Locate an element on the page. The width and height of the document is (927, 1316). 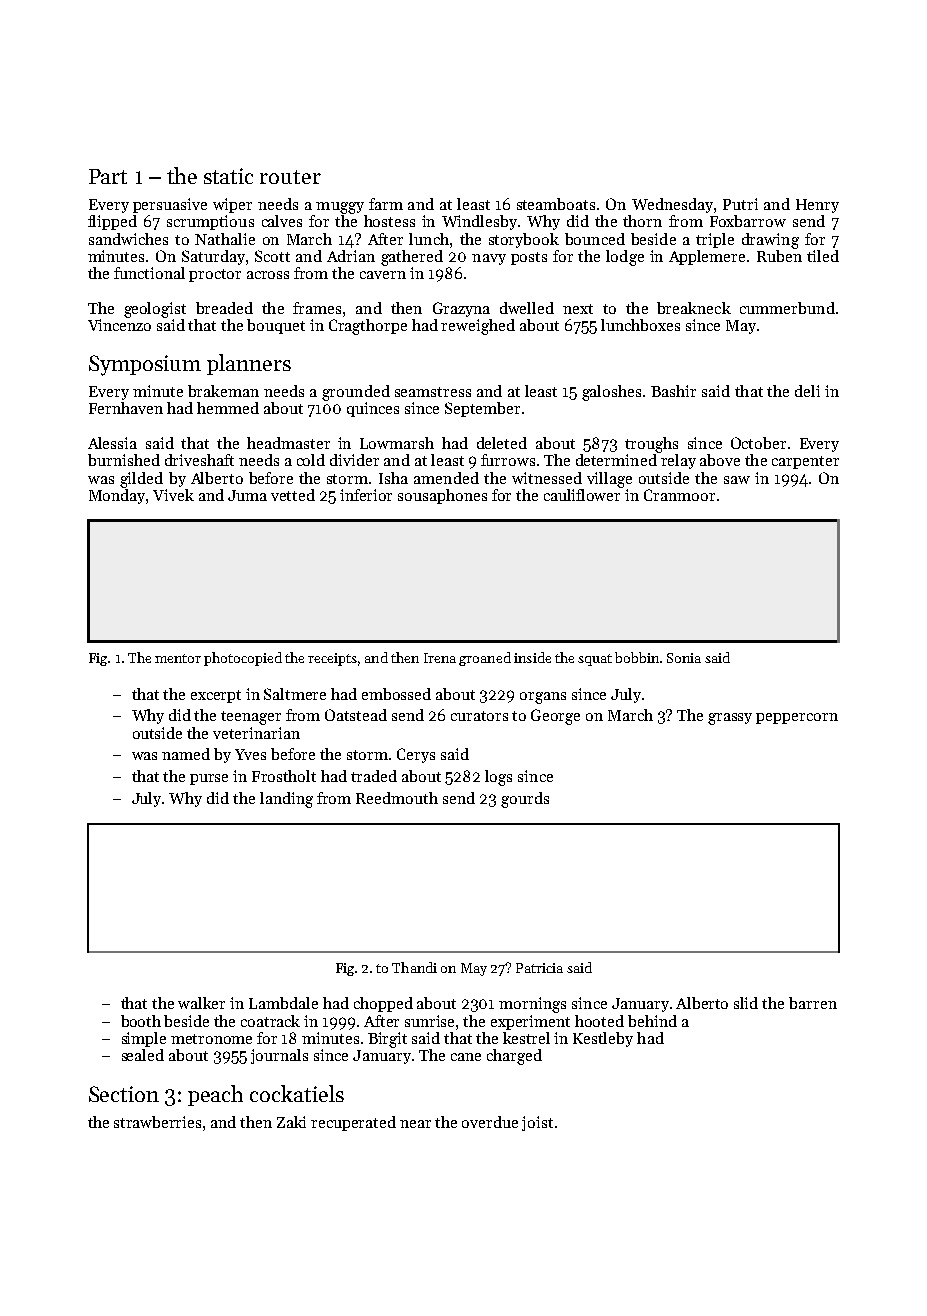
cummerbund is located at coordinates (787, 308).
